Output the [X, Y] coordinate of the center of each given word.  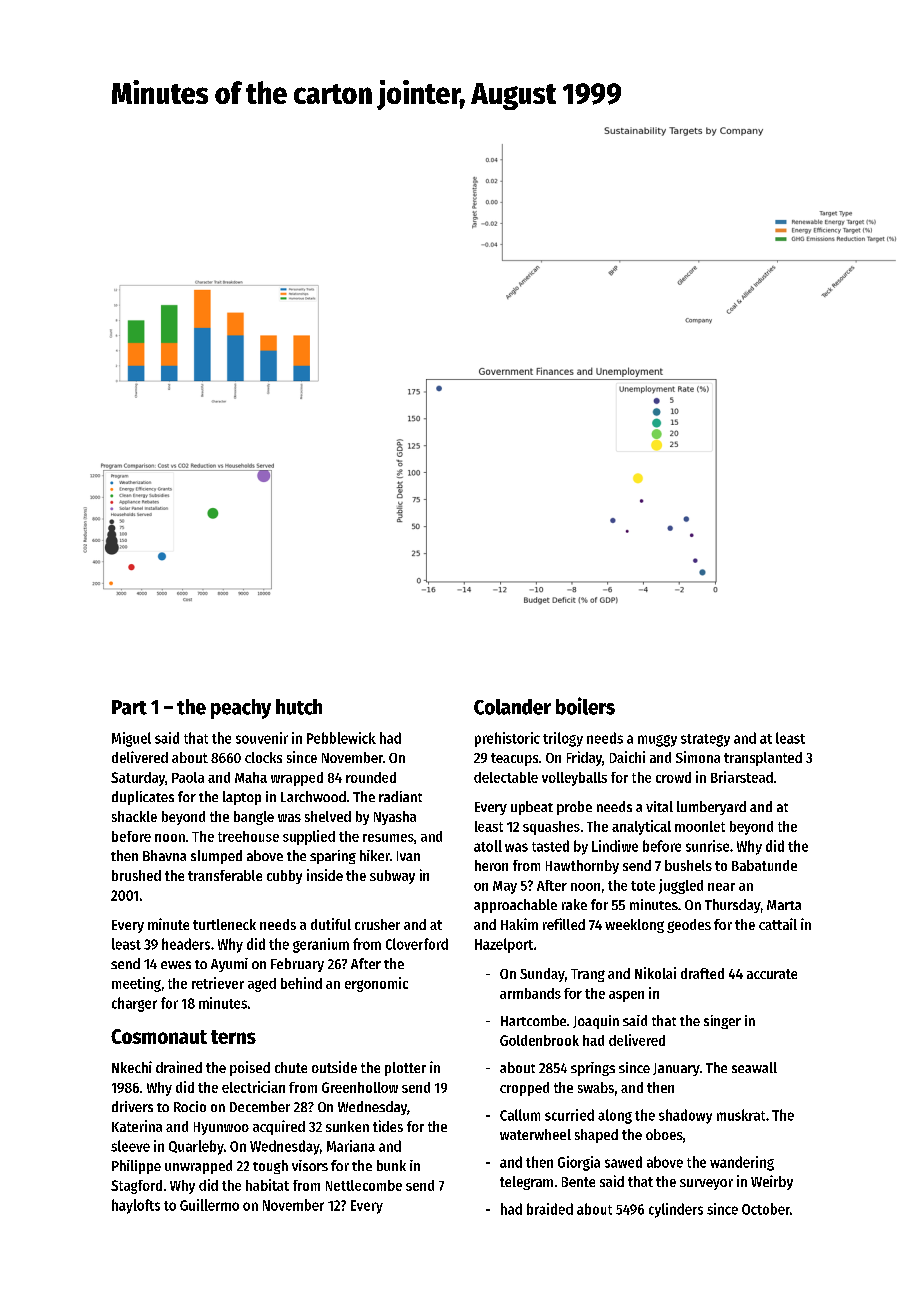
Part [129, 707]
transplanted [763, 759]
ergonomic [376, 984]
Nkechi [132, 1067]
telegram [526, 1183]
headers [186, 944]
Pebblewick [341, 738]
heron [491, 865]
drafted [702, 973]
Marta [784, 905]
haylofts [136, 1206]
